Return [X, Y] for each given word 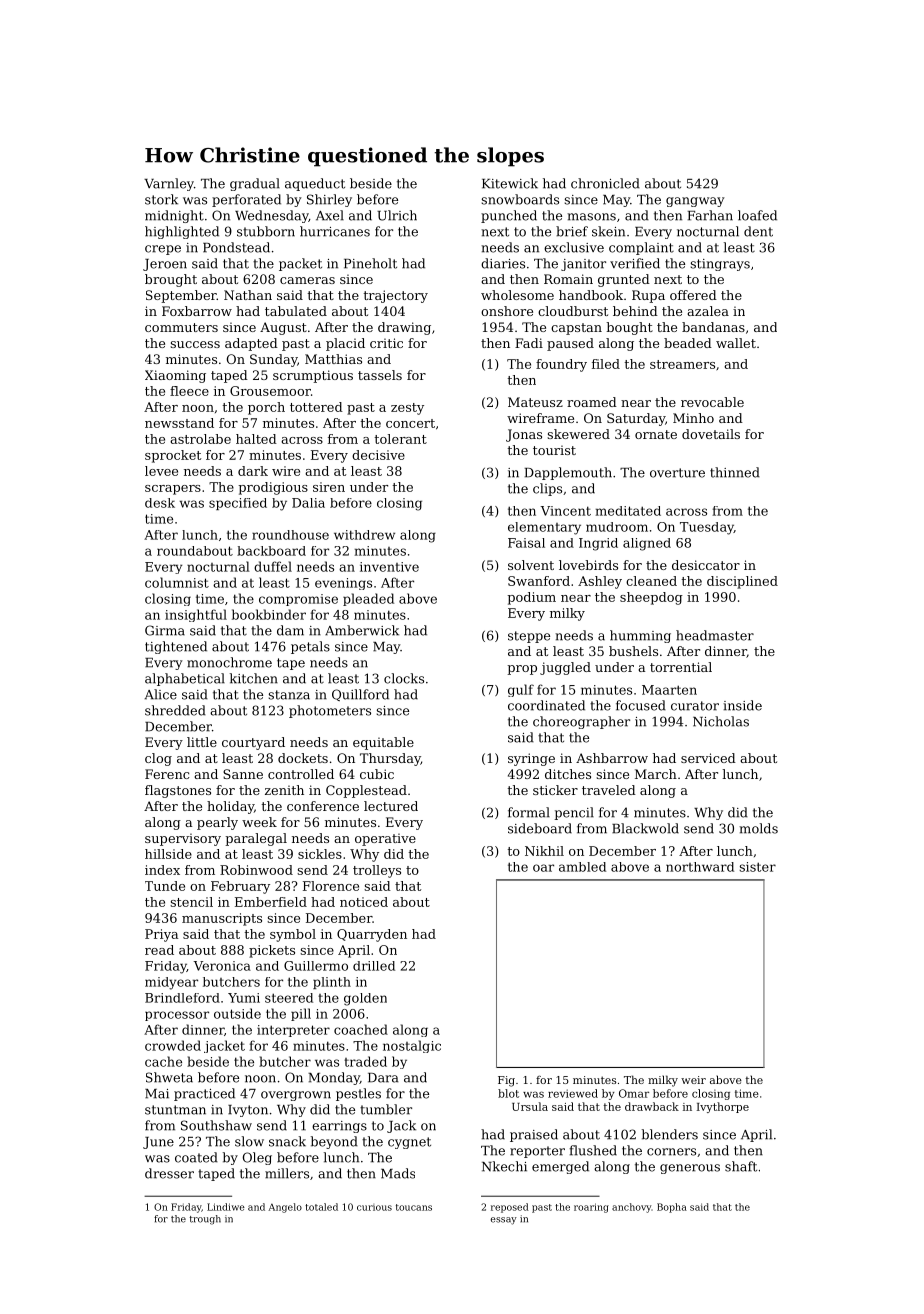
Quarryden [372, 935]
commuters [181, 327]
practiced [204, 1094]
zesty [407, 409]
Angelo [285, 1208]
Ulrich [397, 215]
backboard [271, 551]
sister [757, 867]
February [240, 887]
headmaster [715, 635]
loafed [757, 215]
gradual [255, 184]
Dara [383, 1078]
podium [531, 598]
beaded [688, 343]
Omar [634, 1093]
